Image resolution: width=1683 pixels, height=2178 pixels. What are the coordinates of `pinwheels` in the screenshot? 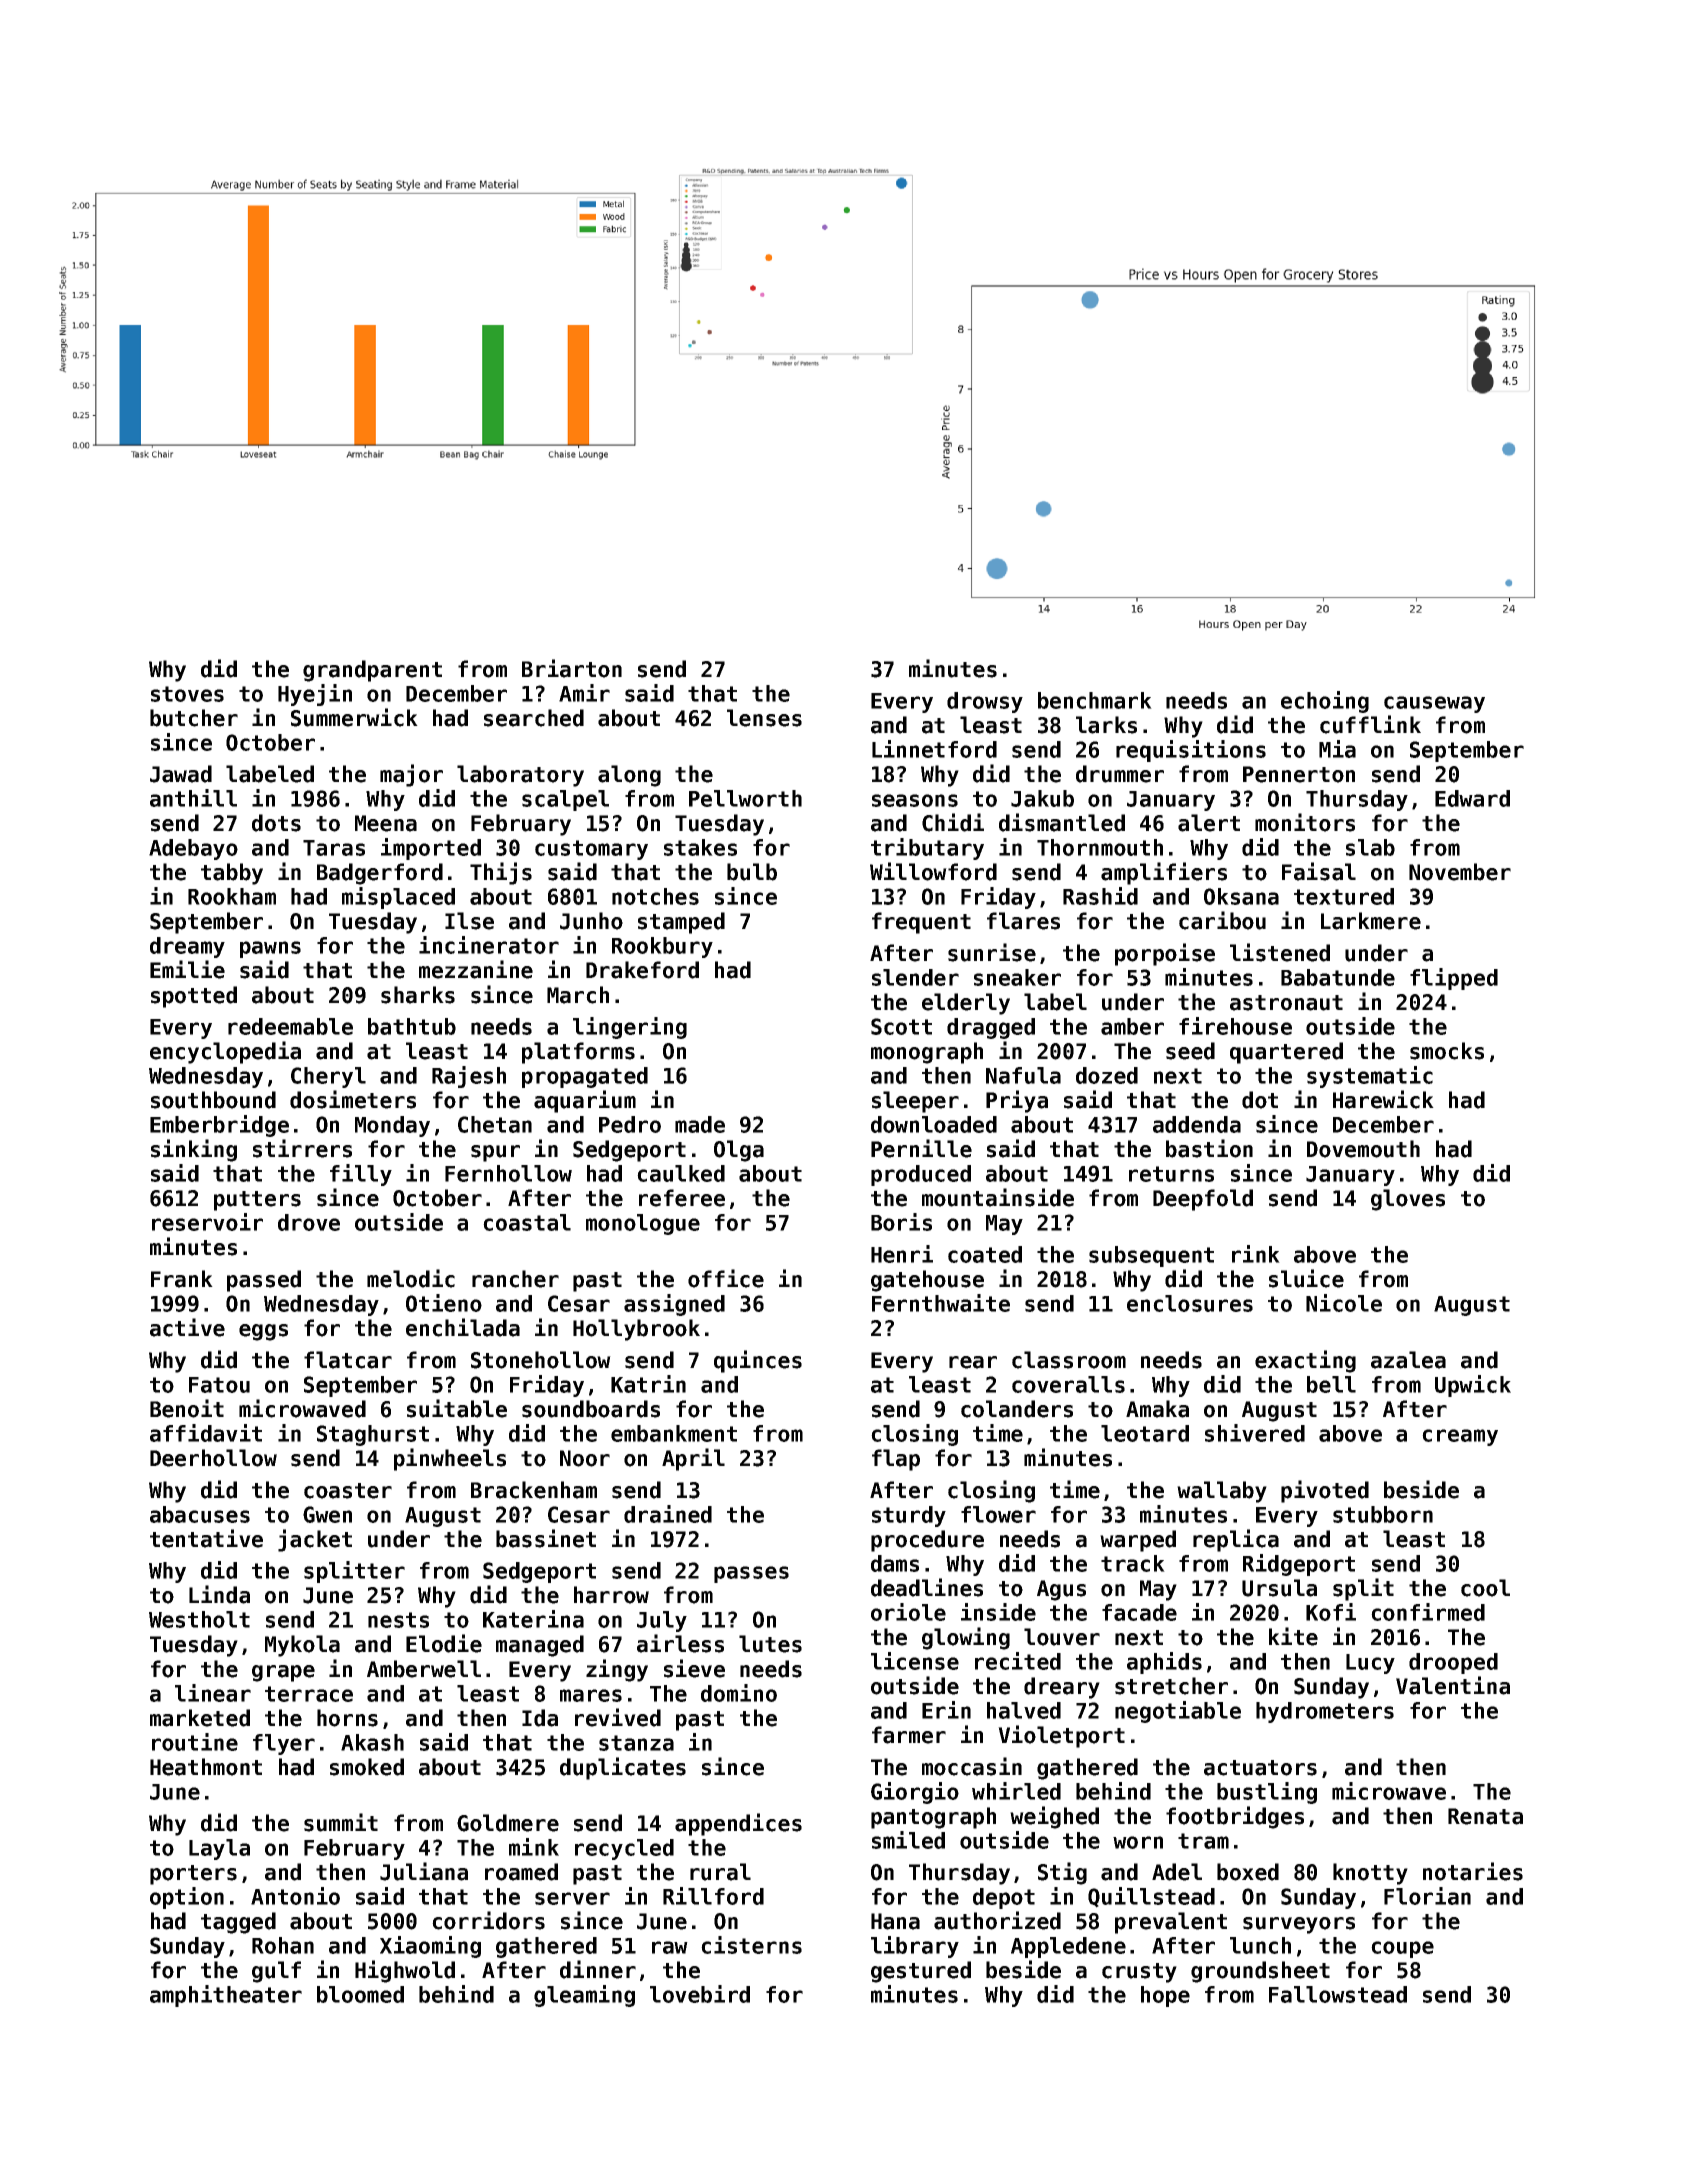 It's located at (450, 1459).
